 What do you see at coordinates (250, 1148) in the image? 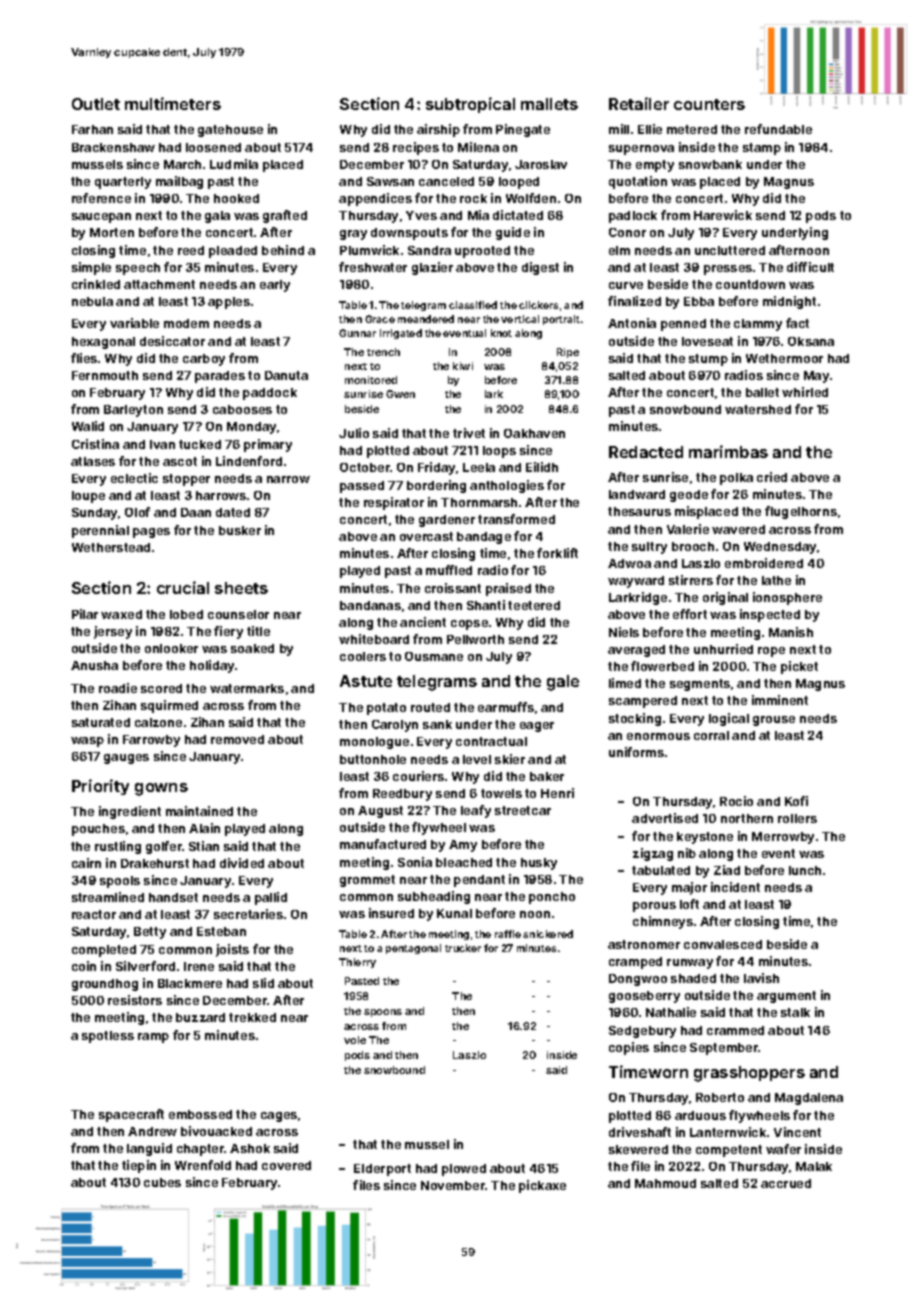
I see `Ashok` at bounding box center [250, 1148].
